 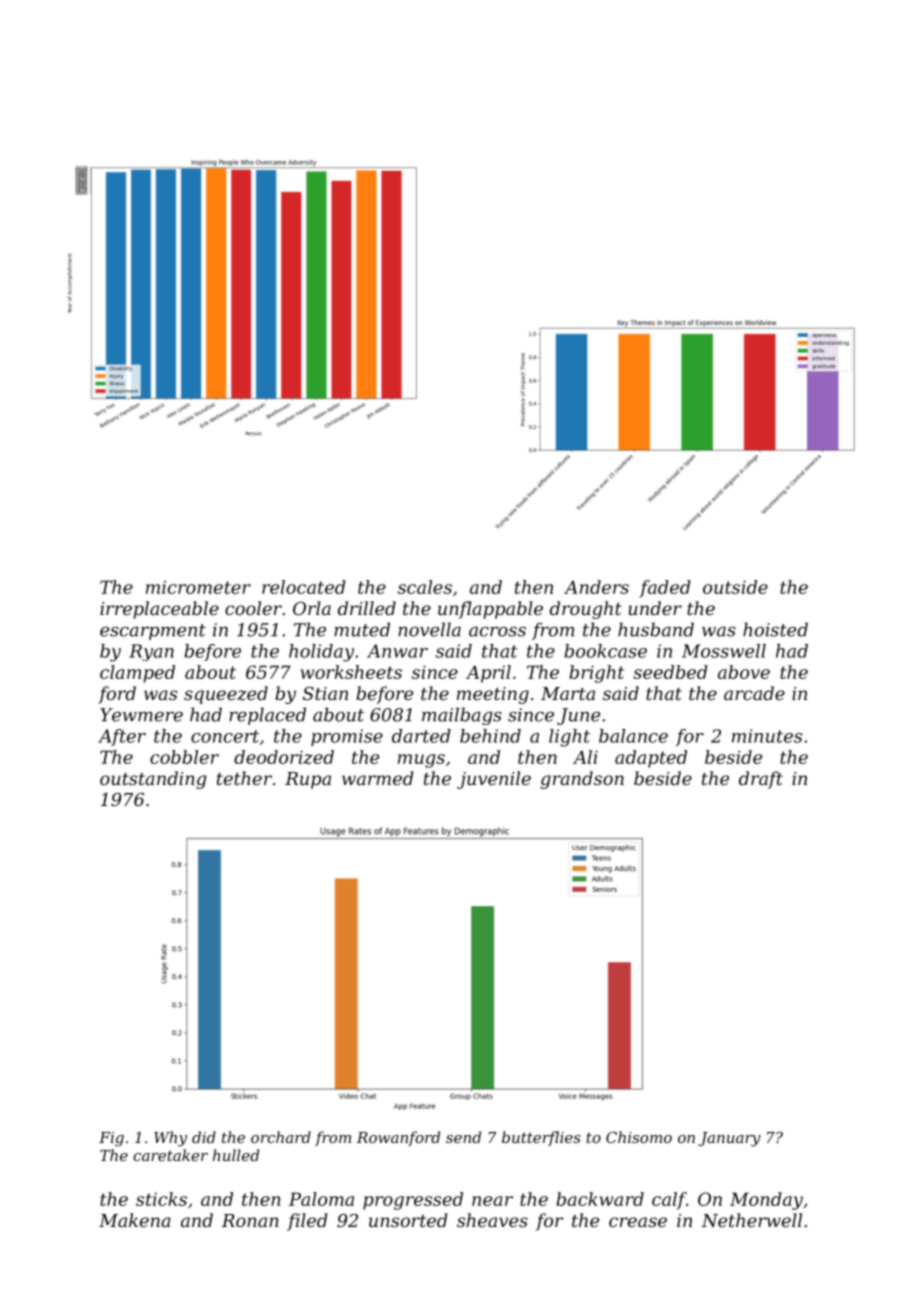 I want to click on Makena, so click(x=135, y=1220).
